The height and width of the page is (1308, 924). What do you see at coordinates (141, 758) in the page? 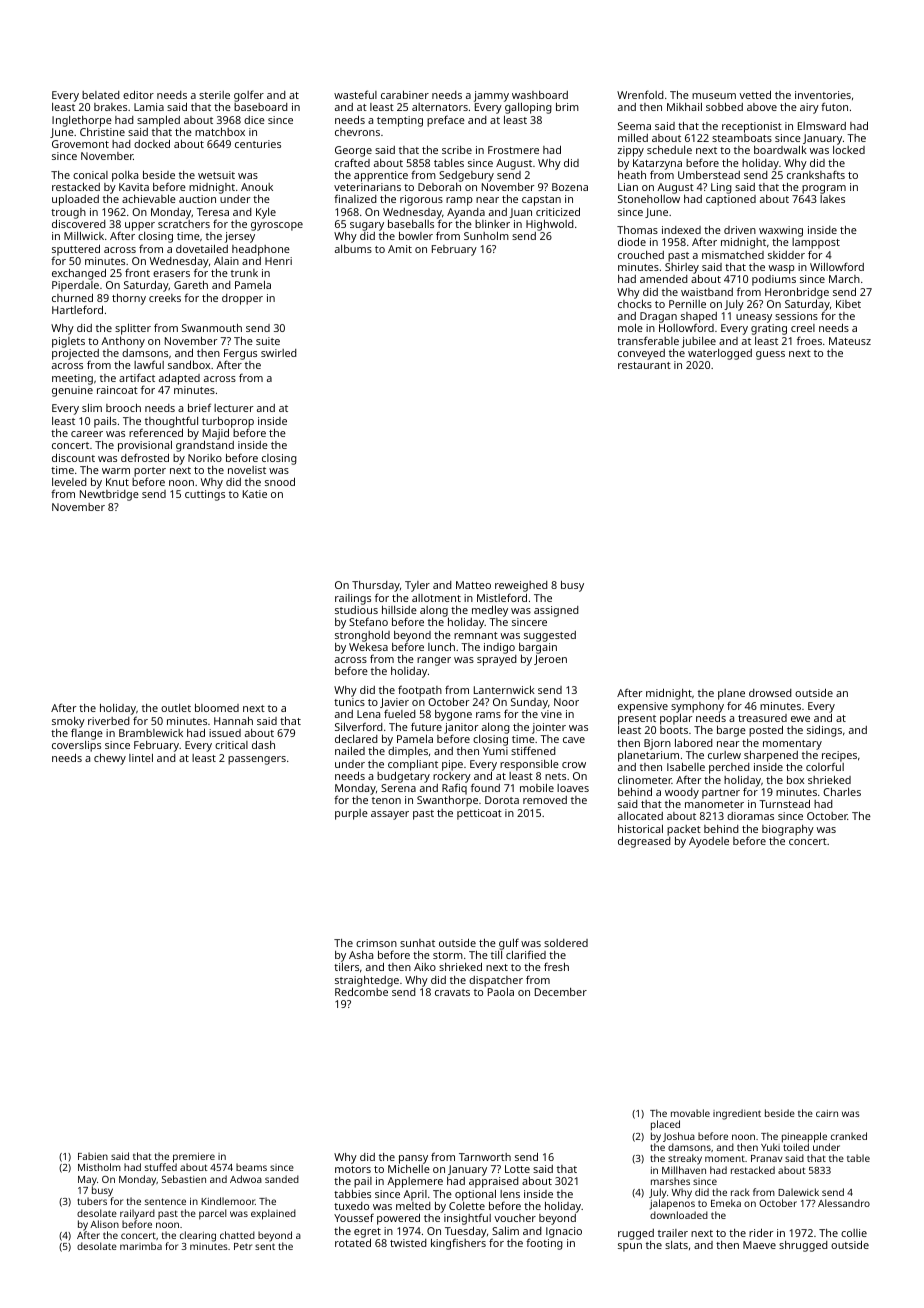
I see `lintel` at bounding box center [141, 758].
